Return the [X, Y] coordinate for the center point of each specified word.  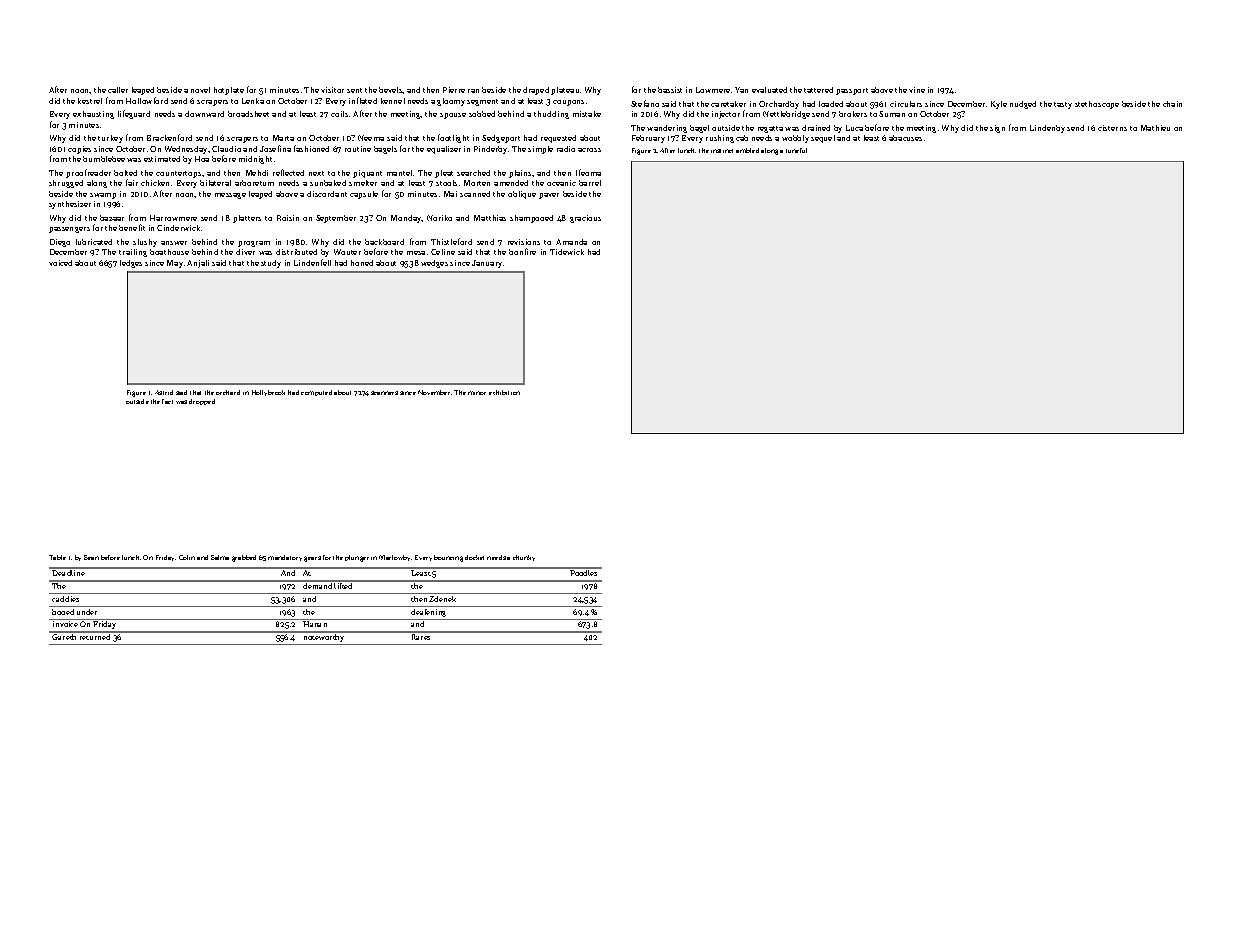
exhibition [504, 392]
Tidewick [567, 252]
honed [362, 263]
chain [1172, 104]
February [648, 139]
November [434, 392]
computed [316, 393]
